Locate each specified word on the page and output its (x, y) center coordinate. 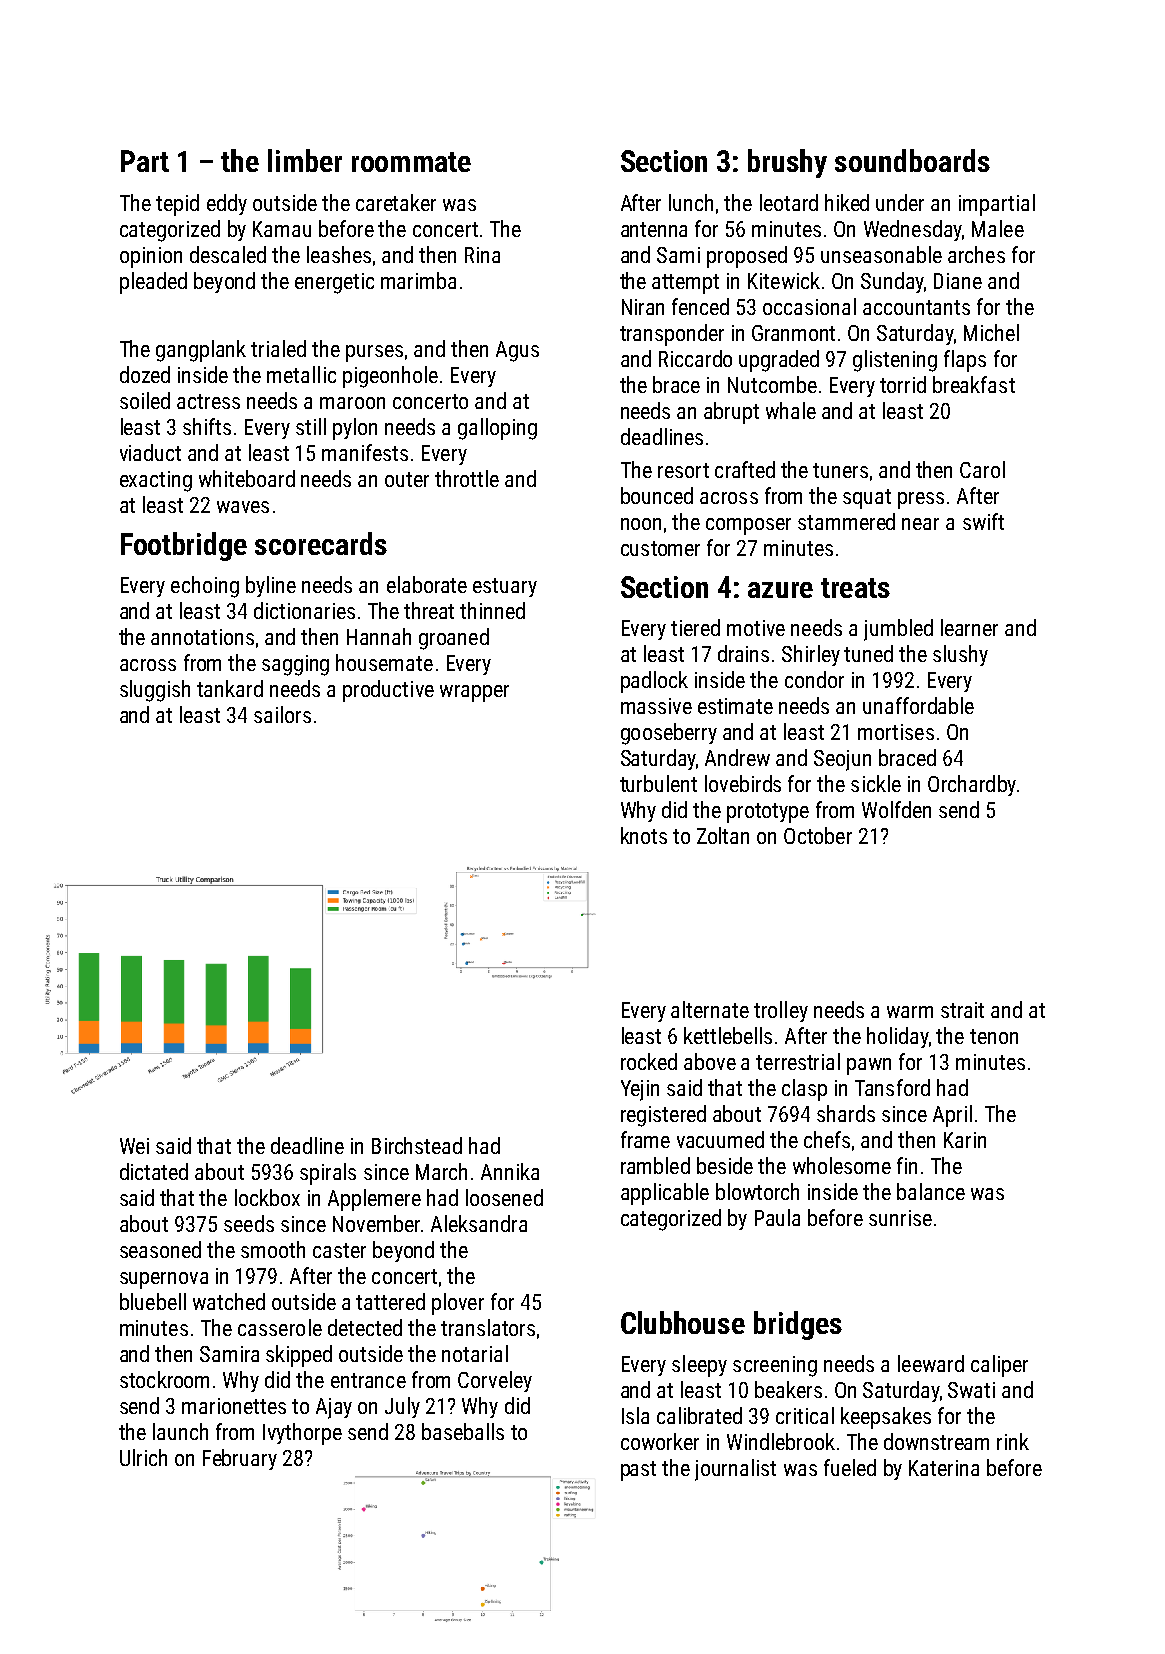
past (638, 1471)
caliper (999, 1366)
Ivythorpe (302, 1434)
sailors (282, 714)
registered (663, 1116)
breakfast (974, 384)
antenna (654, 229)
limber (305, 160)
